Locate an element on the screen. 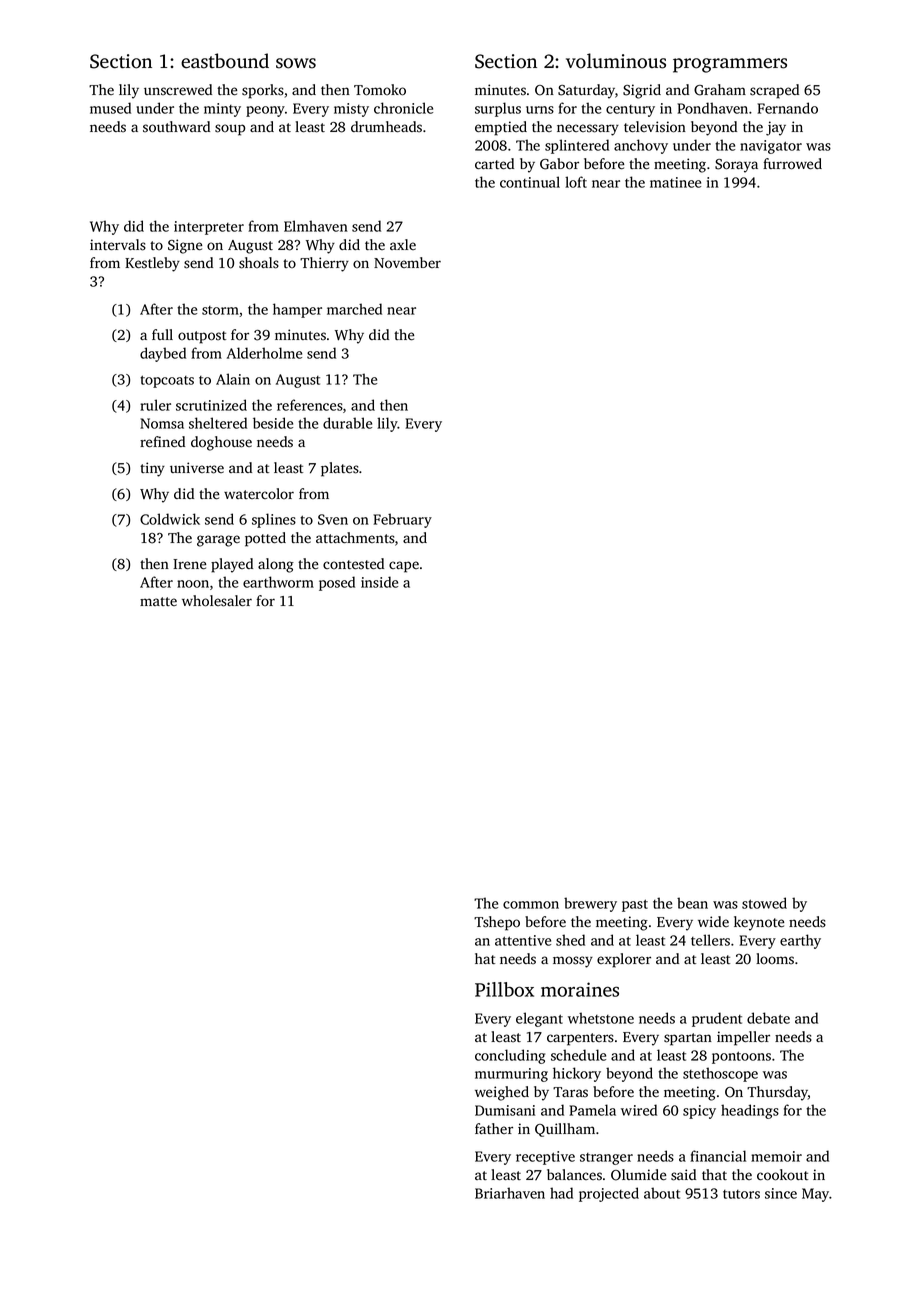 This screenshot has height=1308, width=924. intervals is located at coordinates (118, 245).
